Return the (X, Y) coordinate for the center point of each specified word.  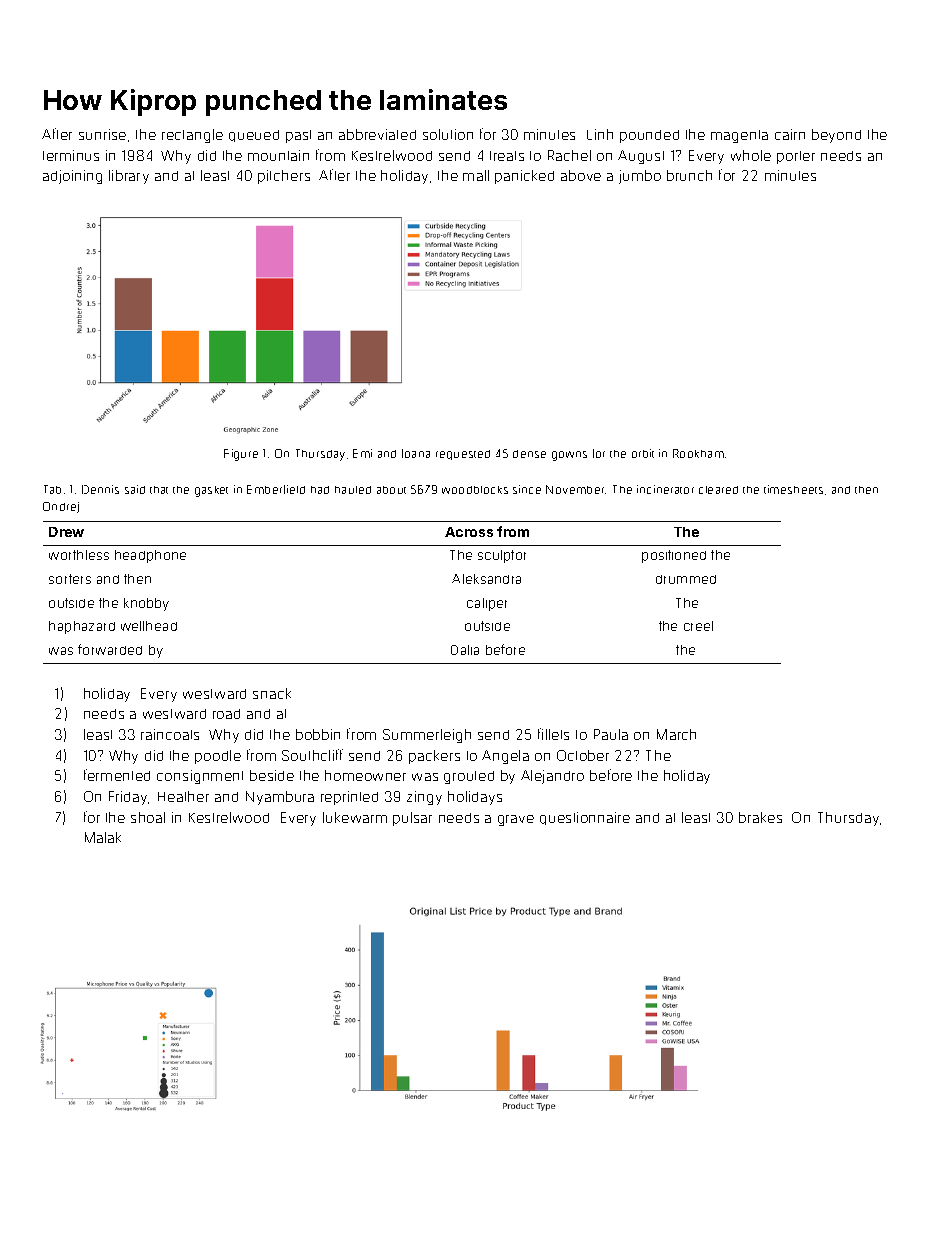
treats (507, 156)
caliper (487, 604)
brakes (760, 817)
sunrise (102, 134)
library (129, 177)
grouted (469, 777)
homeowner (365, 775)
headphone (150, 556)
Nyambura (280, 798)
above (581, 175)
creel (698, 626)
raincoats (170, 734)
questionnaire (585, 818)
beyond (836, 136)
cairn (790, 134)
